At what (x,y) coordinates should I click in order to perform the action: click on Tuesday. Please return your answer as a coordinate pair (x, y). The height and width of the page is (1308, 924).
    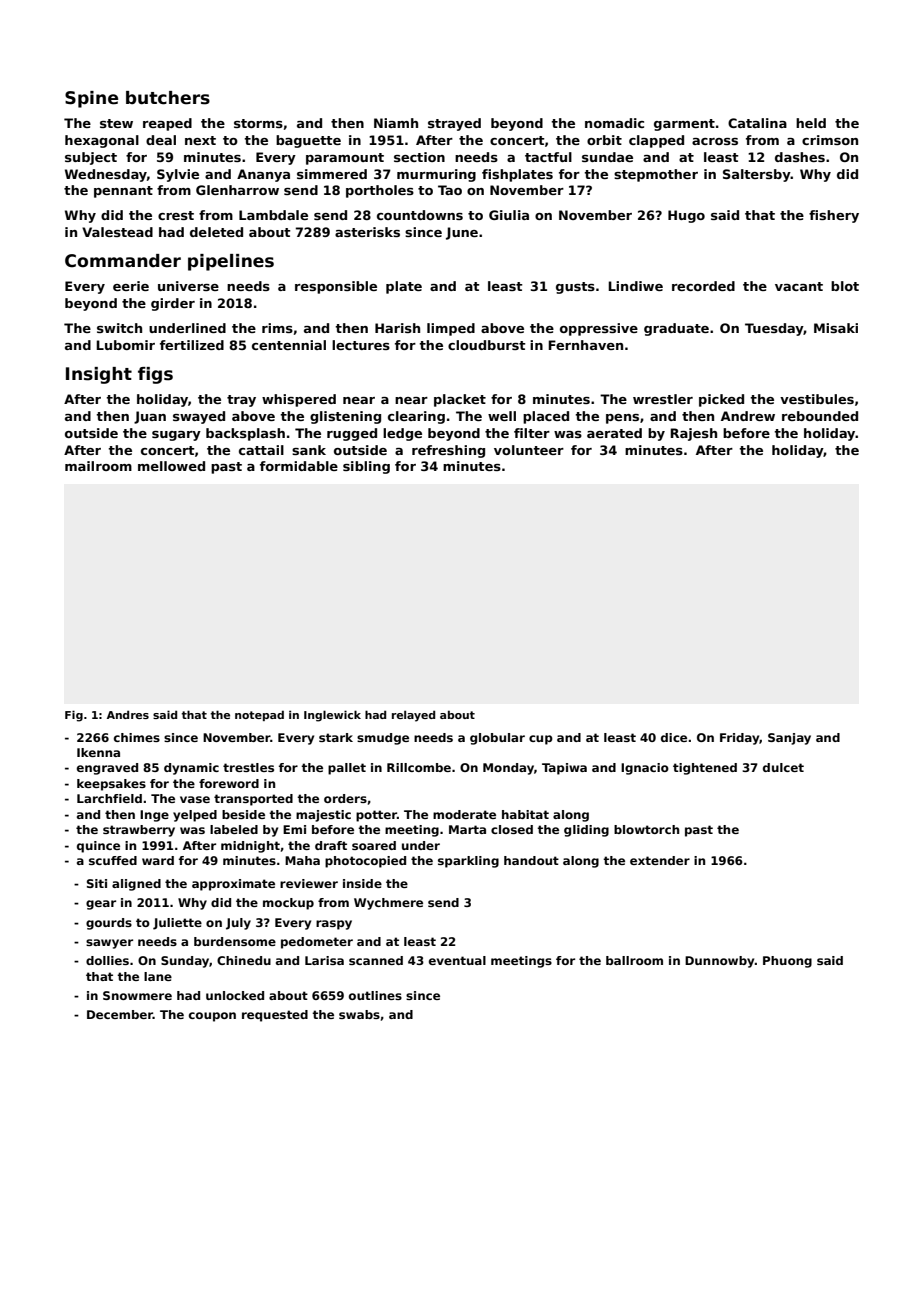
    Looking at the image, I should click on (774, 329).
